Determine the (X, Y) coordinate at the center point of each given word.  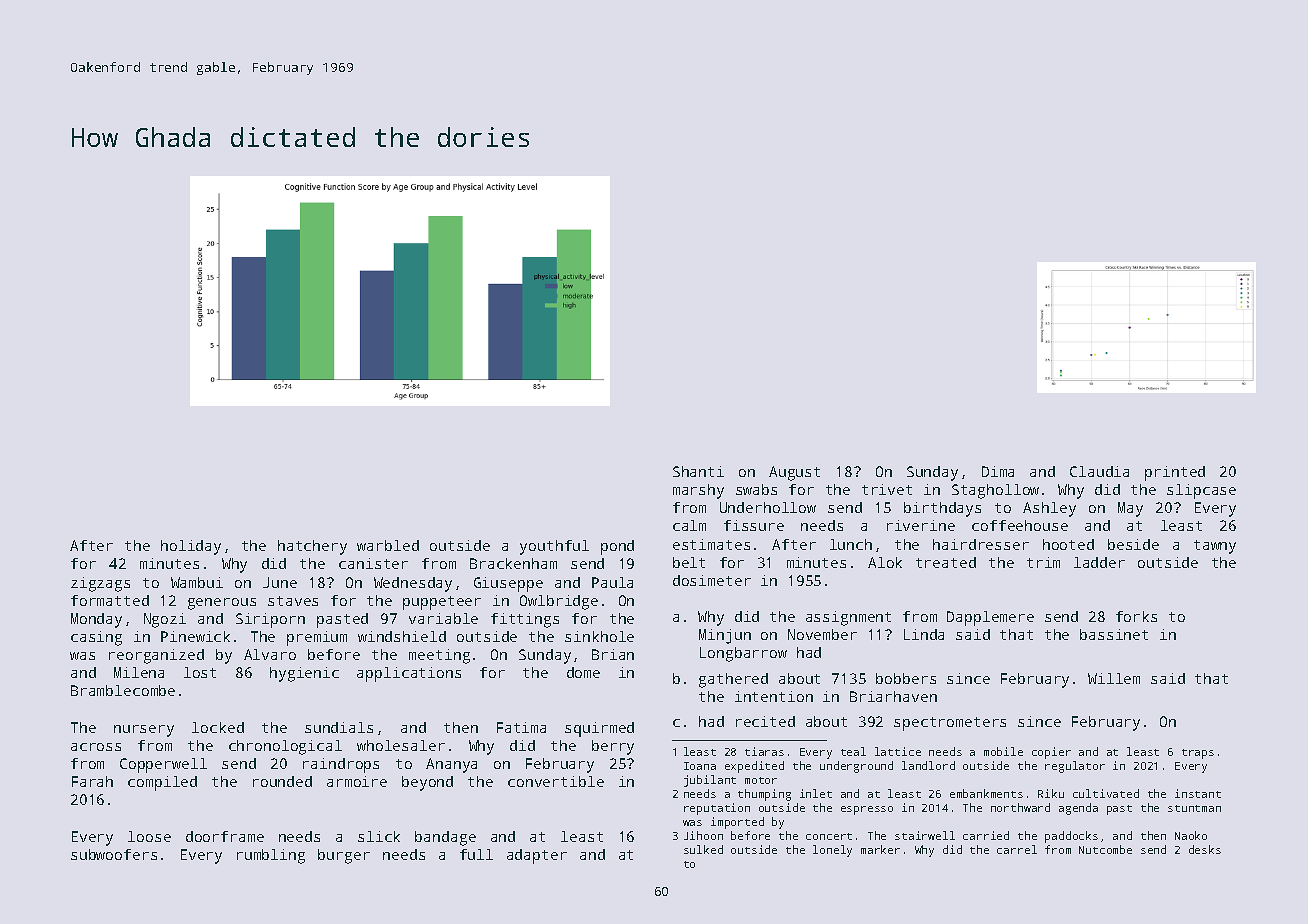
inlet (816, 793)
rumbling (271, 856)
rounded (282, 781)
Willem (1114, 678)
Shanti (698, 471)
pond (617, 547)
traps (1198, 754)
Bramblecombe (123, 690)
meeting (439, 656)
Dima (998, 471)
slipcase (1201, 491)
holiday (191, 547)
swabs (756, 489)
